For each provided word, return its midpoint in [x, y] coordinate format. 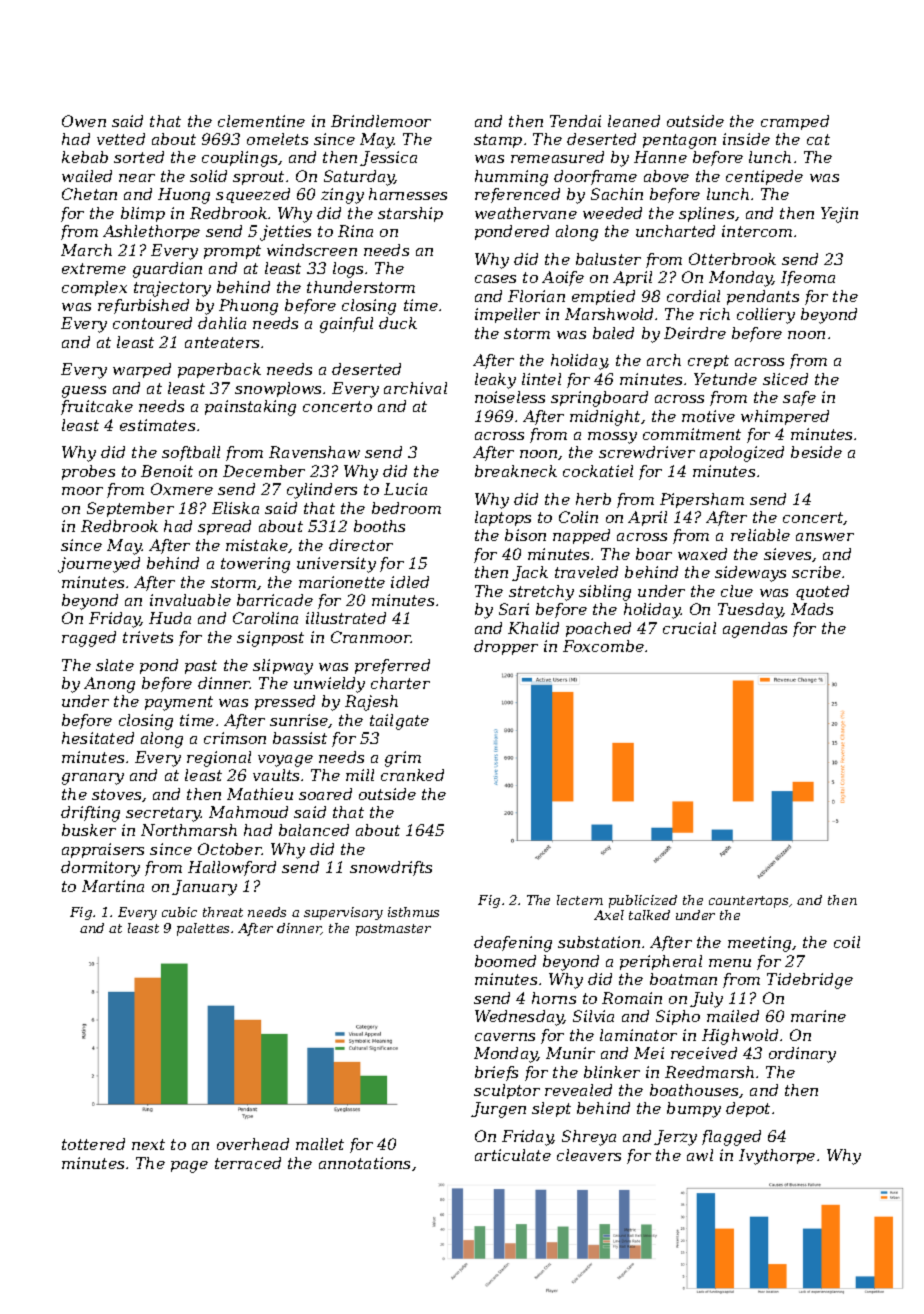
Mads [812, 609]
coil [847, 942]
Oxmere [182, 489]
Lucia [405, 489]
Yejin [839, 215]
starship [410, 214]
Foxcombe [603, 646]
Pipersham [702, 500]
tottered [93, 1144]
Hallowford [232, 868]
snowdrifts [391, 868]
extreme [94, 268]
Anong [109, 685]
